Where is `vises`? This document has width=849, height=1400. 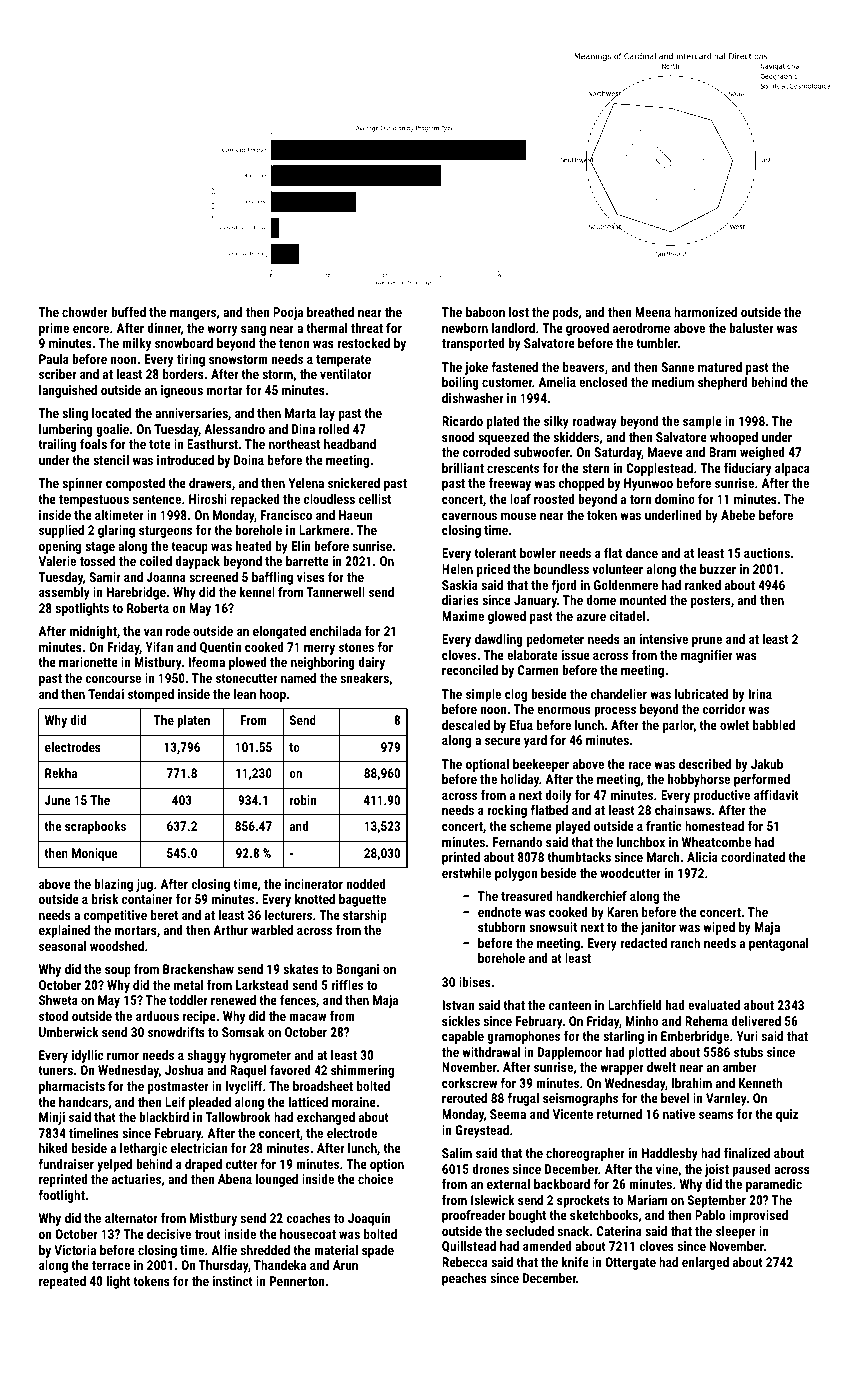
vises is located at coordinates (311, 577).
